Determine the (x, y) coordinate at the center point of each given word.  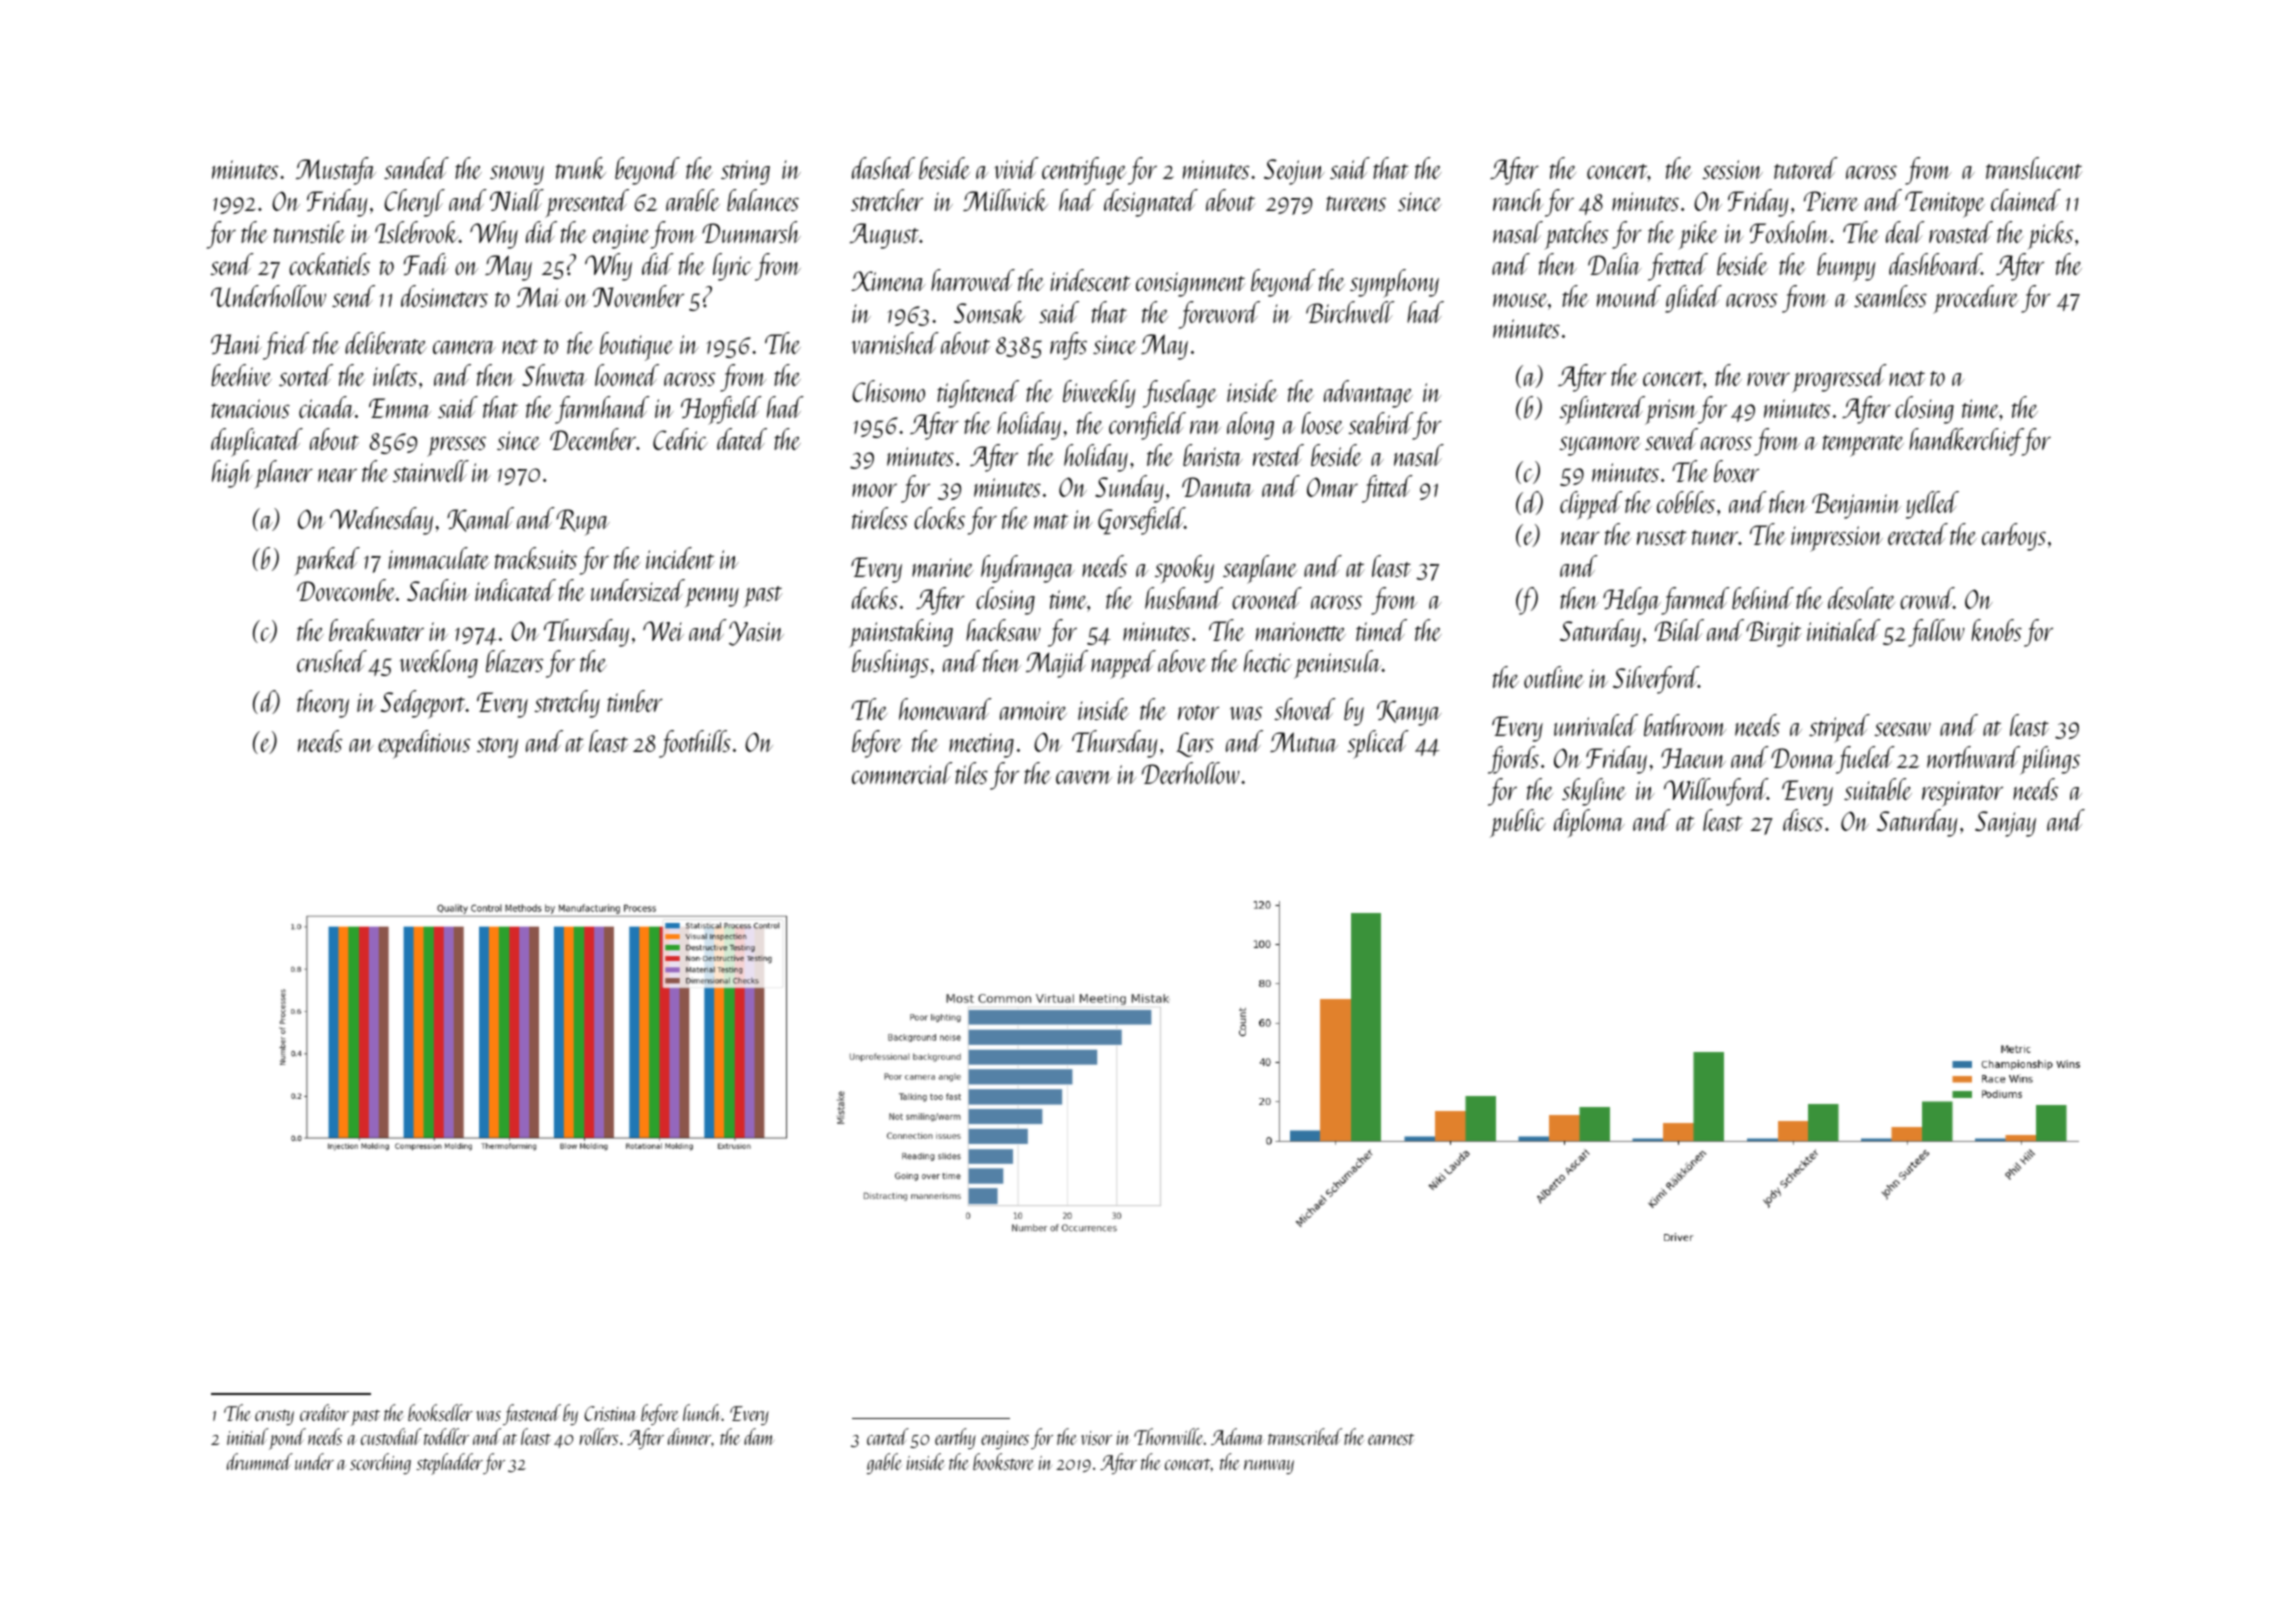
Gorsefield (1141, 521)
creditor (324, 1412)
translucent (2034, 168)
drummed (260, 1461)
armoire (1033, 710)
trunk (581, 168)
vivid (1016, 168)
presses (456, 446)
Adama (1237, 1436)
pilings (2050, 760)
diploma (1589, 823)
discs (1803, 820)
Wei (663, 631)
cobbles (1686, 502)
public (1518, 823)
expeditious (424, 744)
